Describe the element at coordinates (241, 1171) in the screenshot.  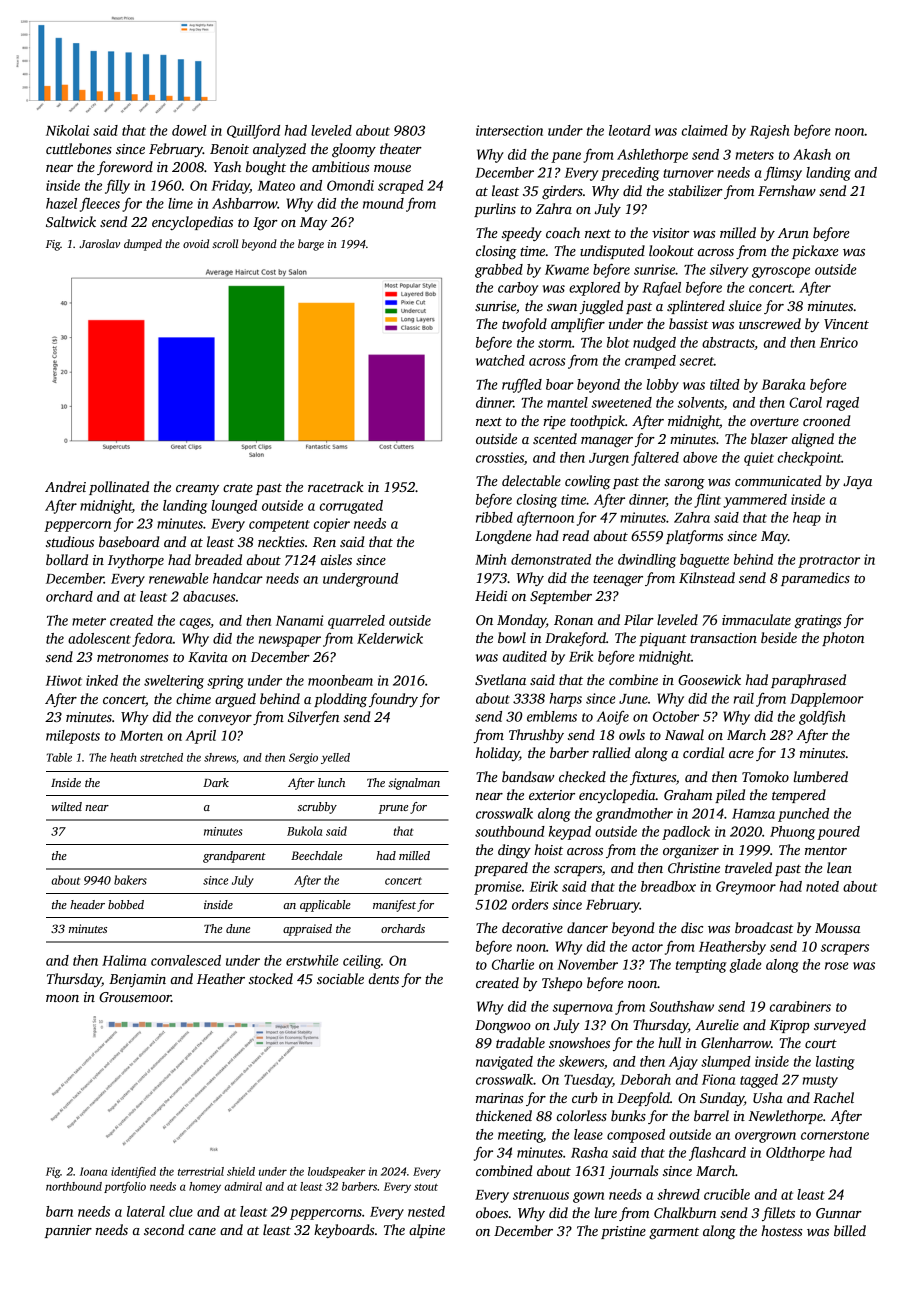
I see `shield` at that location.
